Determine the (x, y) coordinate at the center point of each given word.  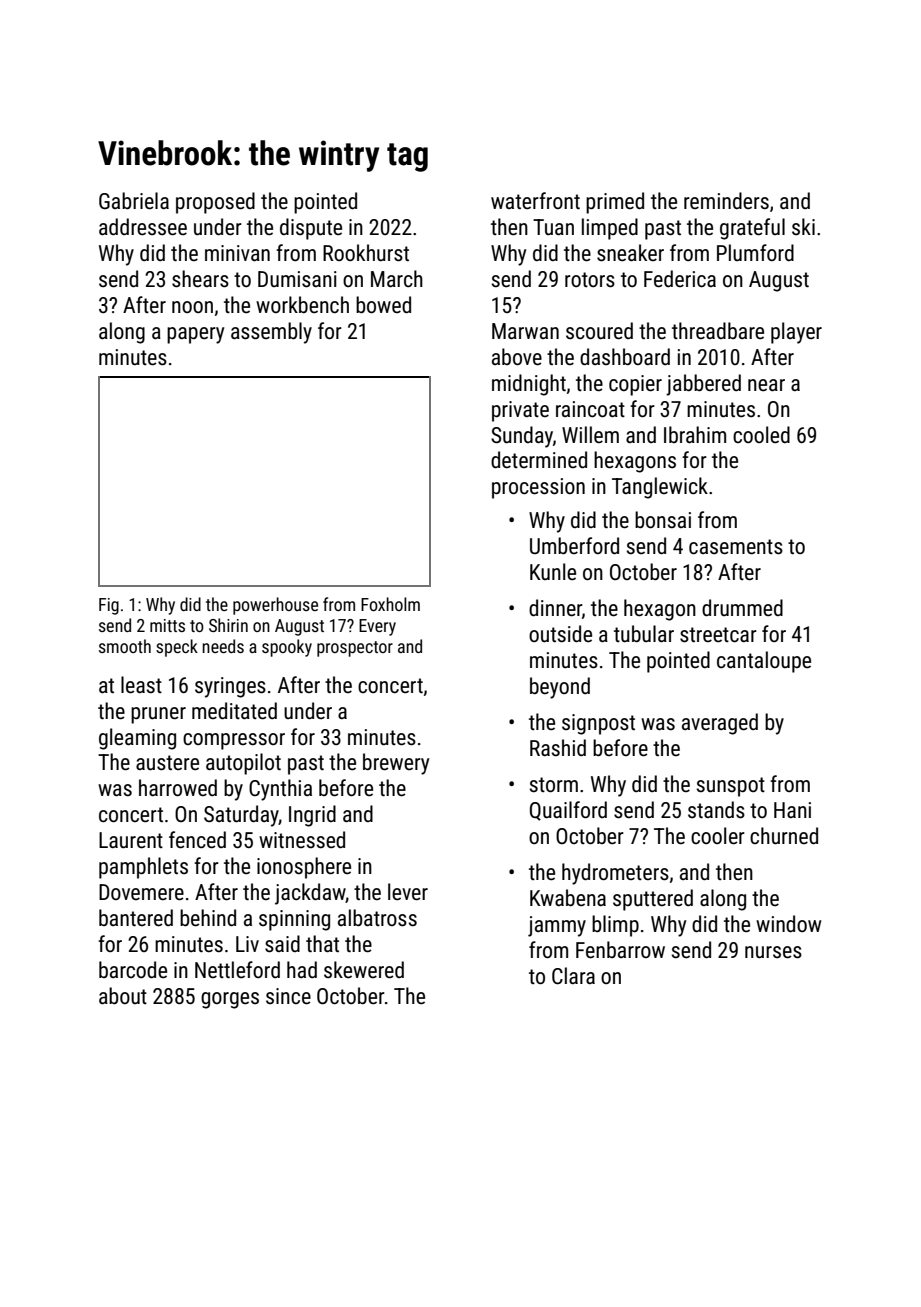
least (141, 685)
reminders (726, 201)
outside (560, 634)
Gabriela (134, 201)
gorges (230, 1000)
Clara (573, 976)
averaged (720, 724)
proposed (215, 203)
